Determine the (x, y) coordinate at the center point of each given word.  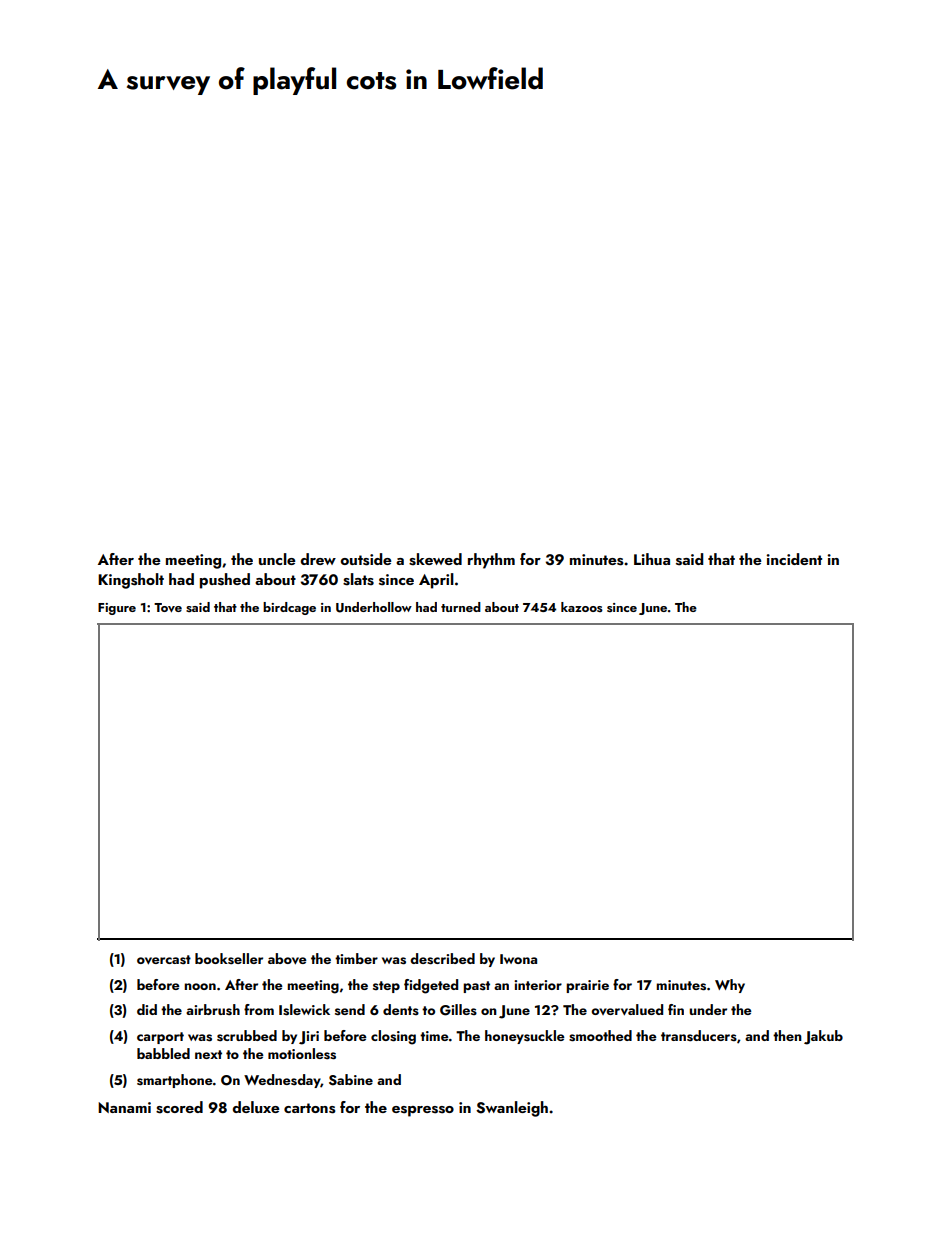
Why (730, 986)
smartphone (175, 1081)
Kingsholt (131, 581)
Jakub (823, 1037)
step (386, 987)
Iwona (518, 959)
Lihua (652, 559)
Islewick (304, 1010)
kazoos (582, 607)
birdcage (289, 608)
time (434, 1036)
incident (794, 559)
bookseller (229, 959)
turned (461, 607)
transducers (699, 1036)
